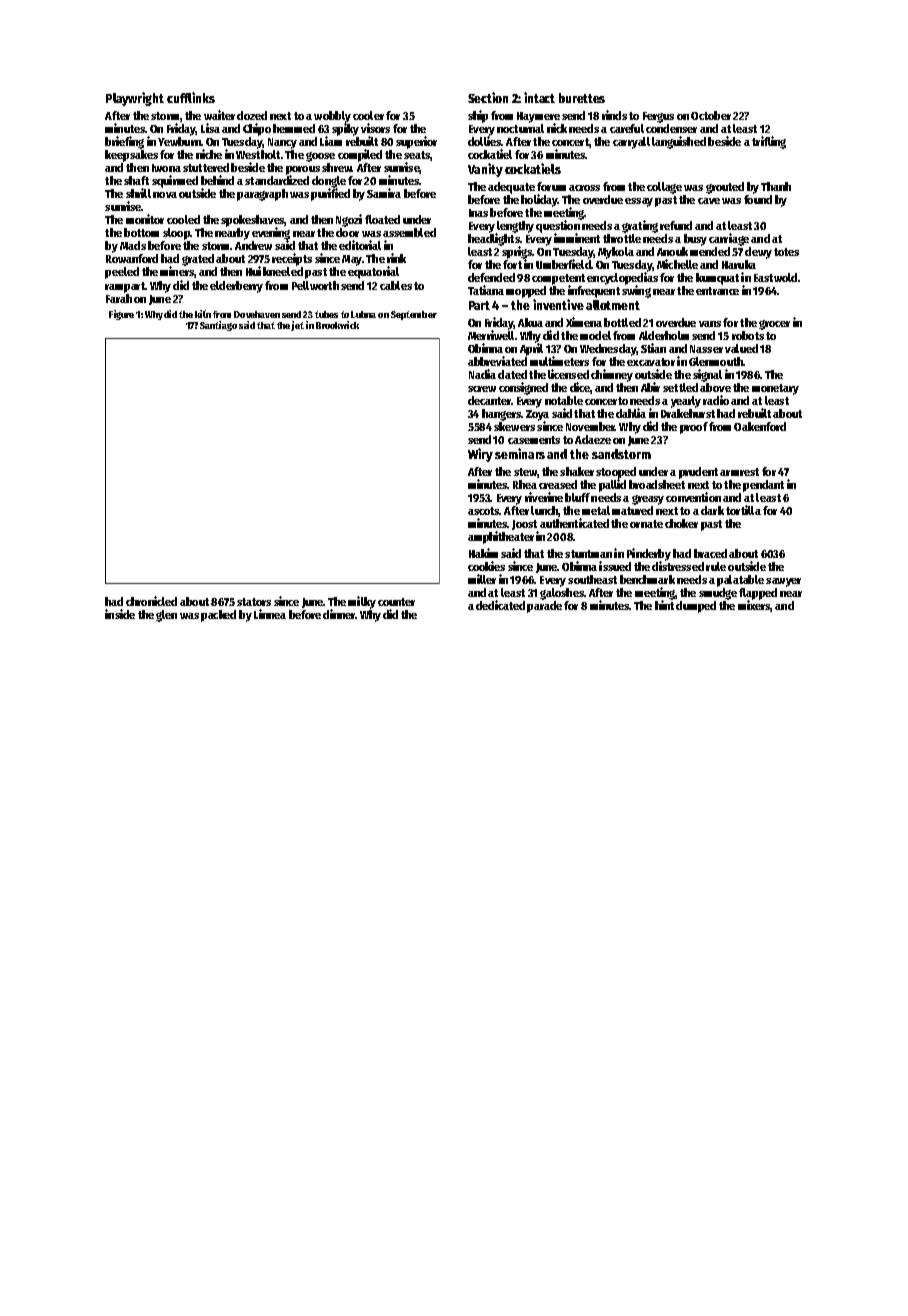 The height and width of the screenshot is (1316, 908). What do you see at coordinates (218, 326) in the screenshot?
I see `Santiago` at bounding box center [218, 326].
